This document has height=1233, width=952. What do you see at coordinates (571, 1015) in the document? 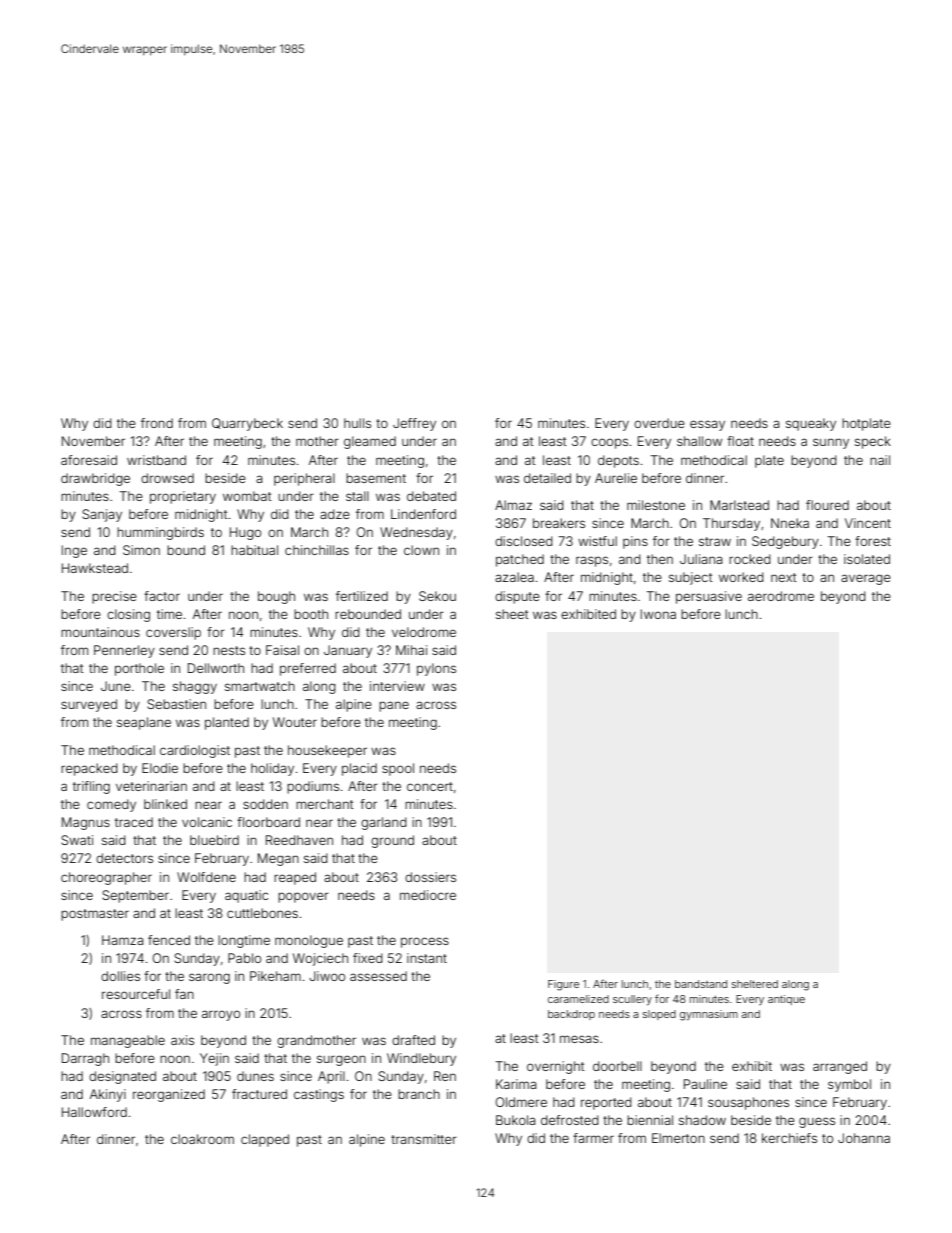
I see `backdrop` at bounding box center [571, 1015].
